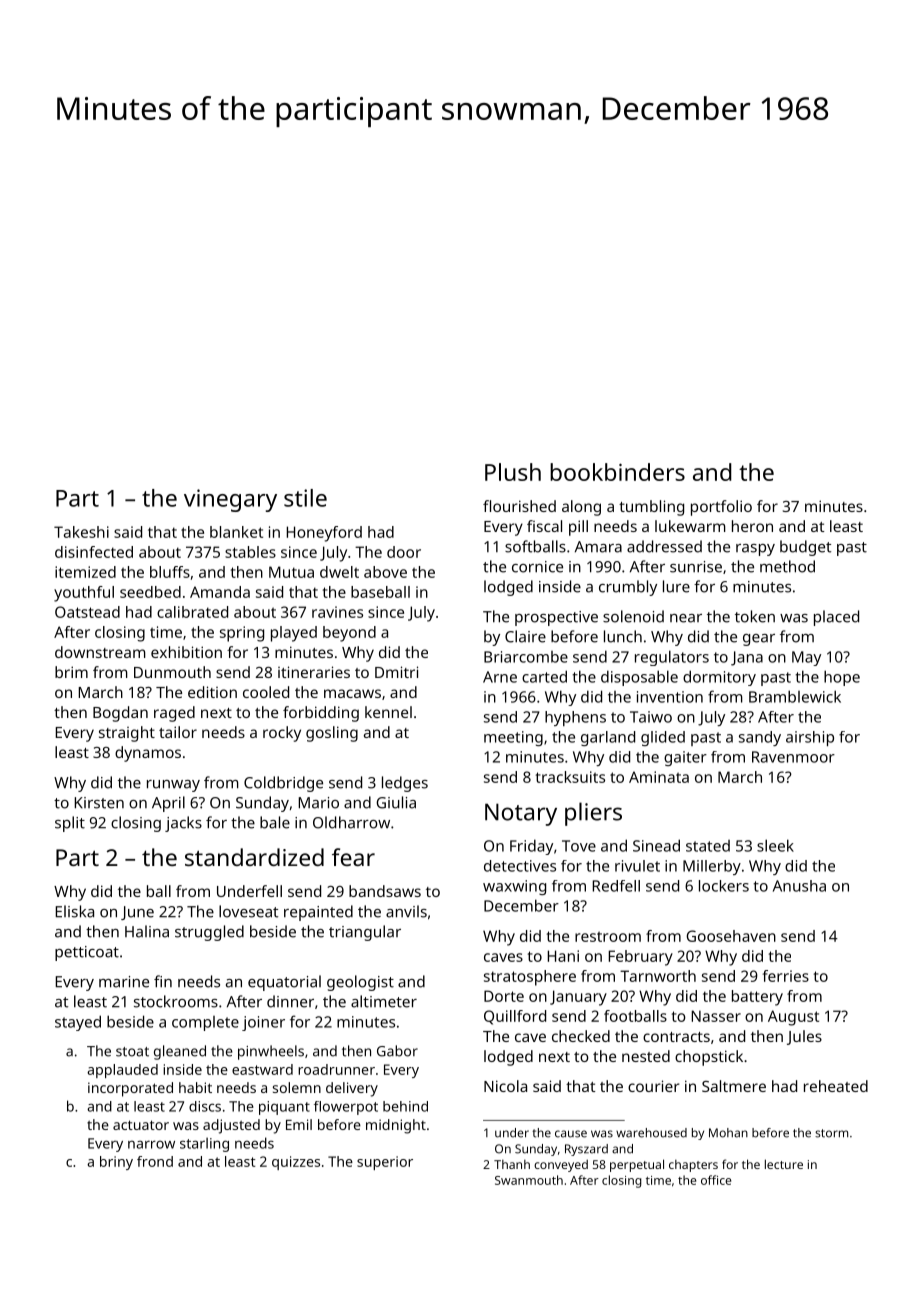 Image resolution: width=924 pixels, height=1308 pixels. Describe the element at coordinates (242, 634) in the image. I see `spring` at that location.
